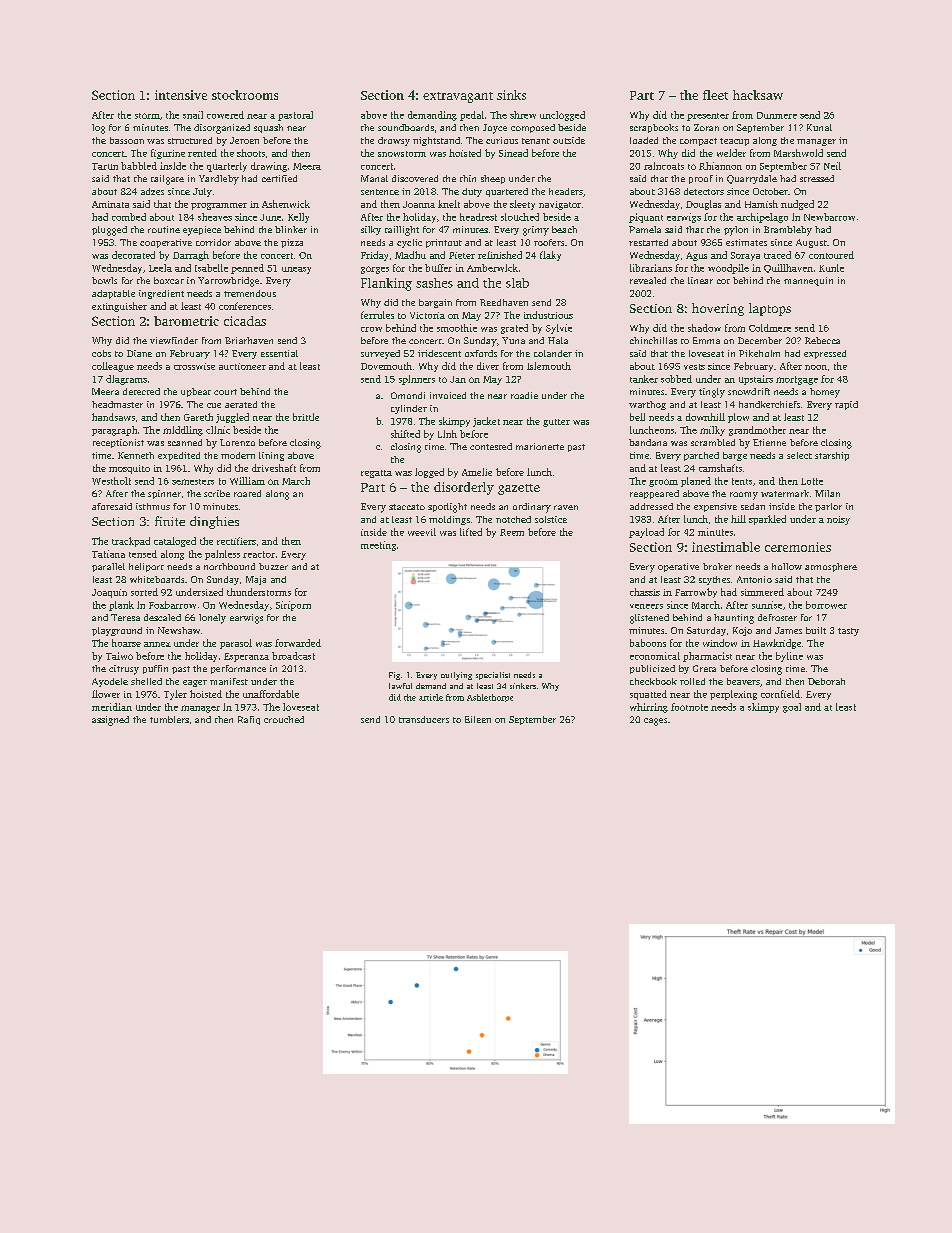 The width and height of the image is (952, 1233). I want to click on Ashenwick, so click(286, 204).
